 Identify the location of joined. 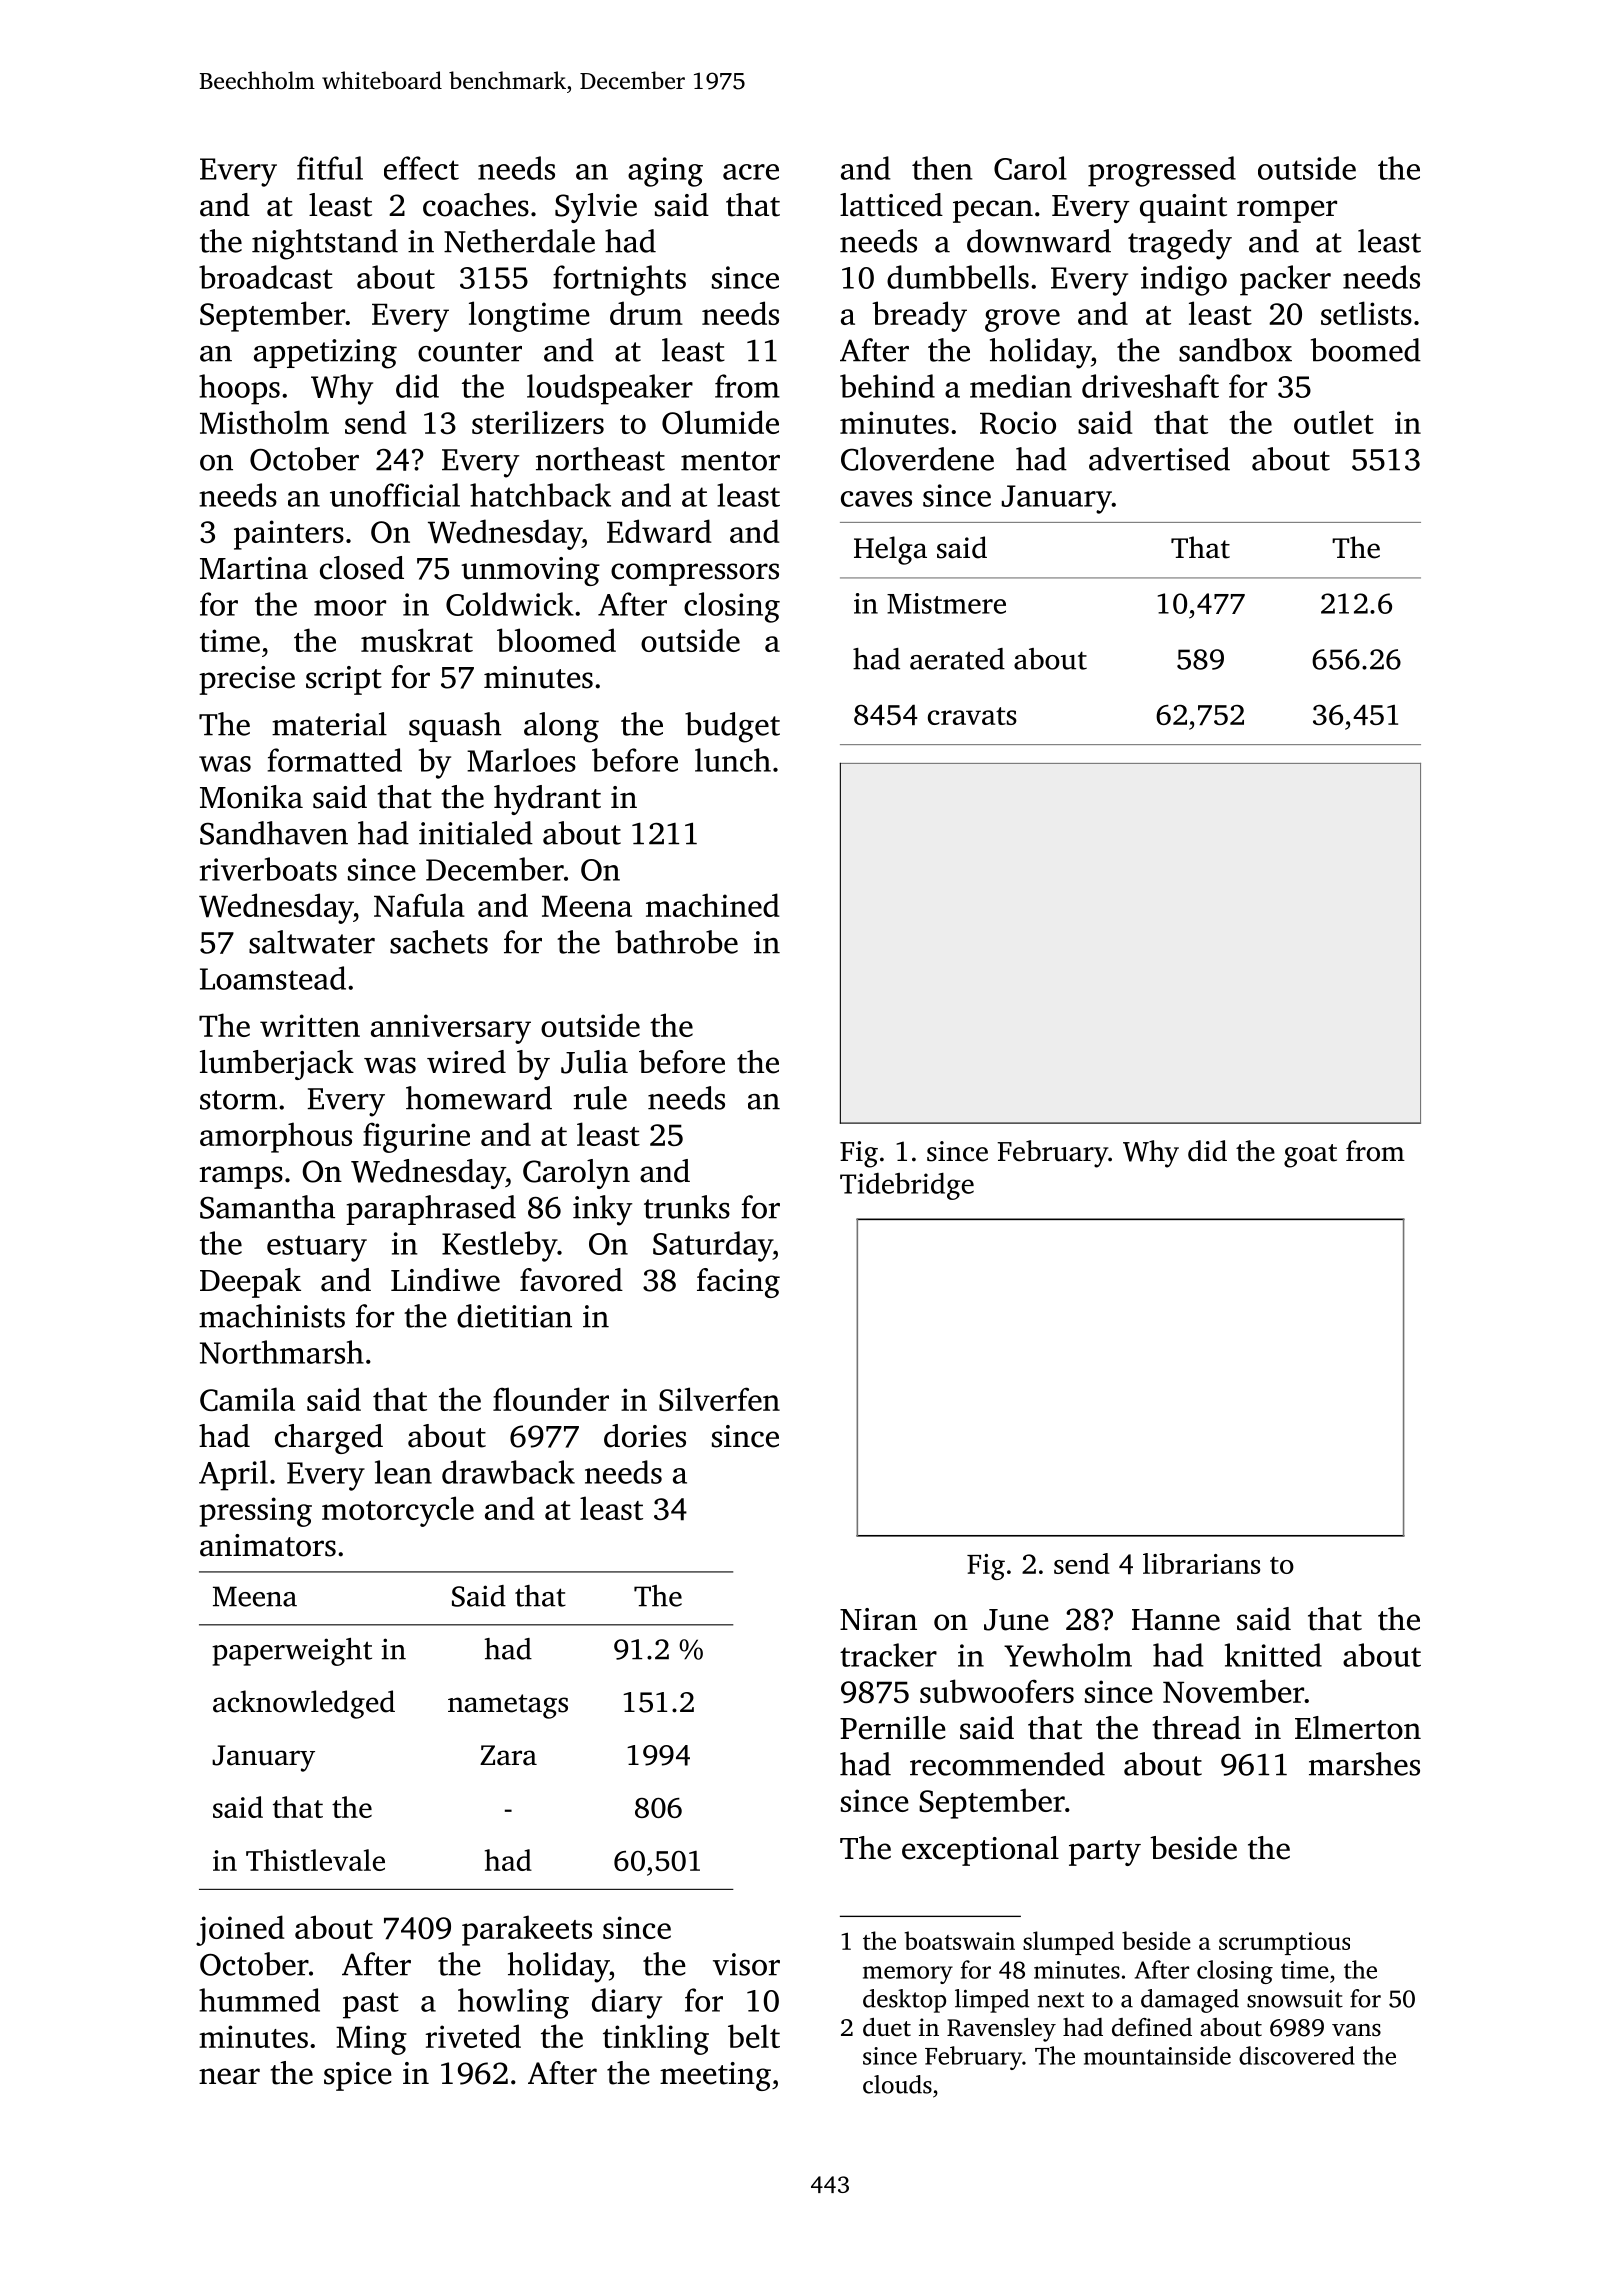
(240, 1930).
